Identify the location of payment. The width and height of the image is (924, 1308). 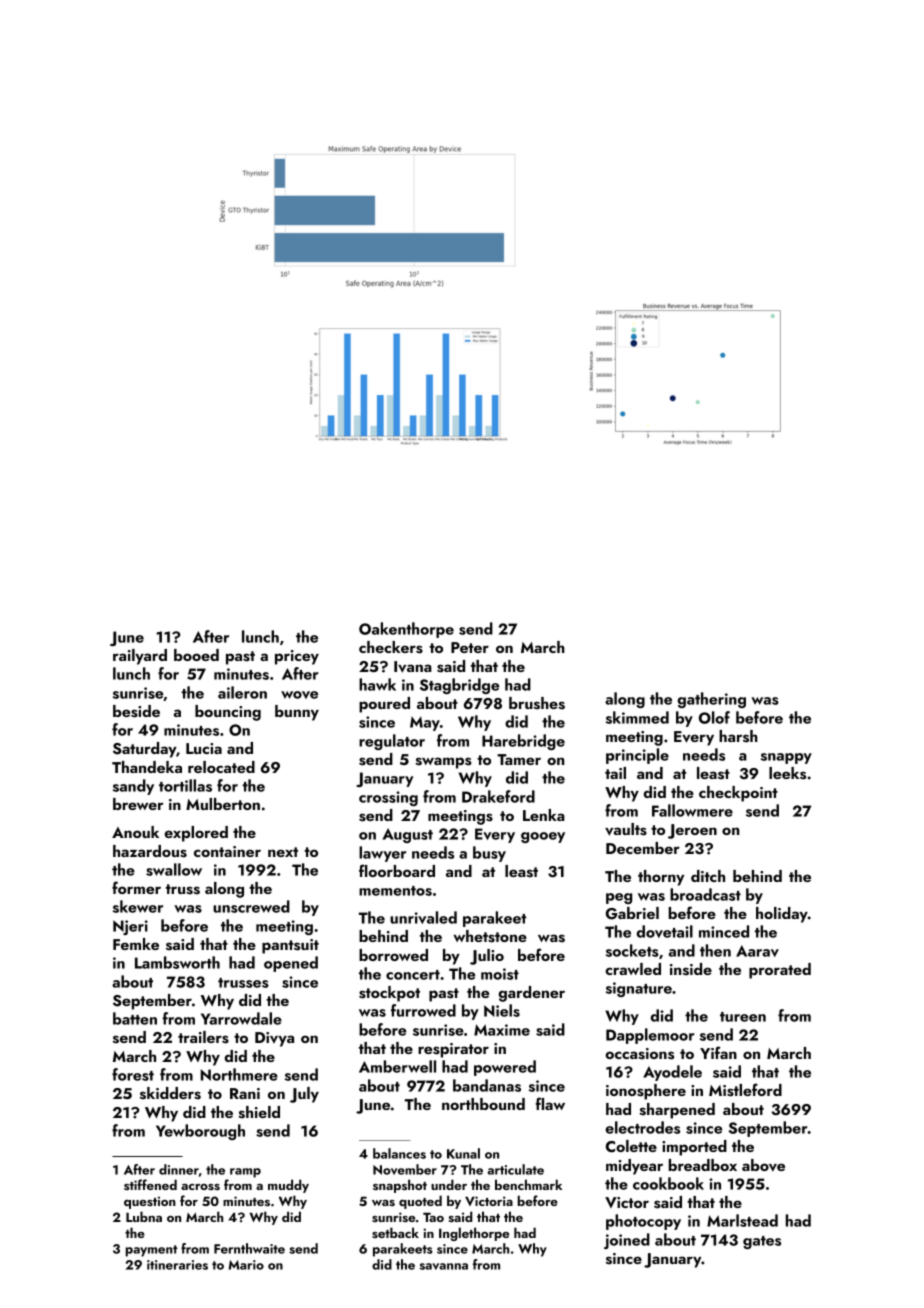
(152, 1251).
